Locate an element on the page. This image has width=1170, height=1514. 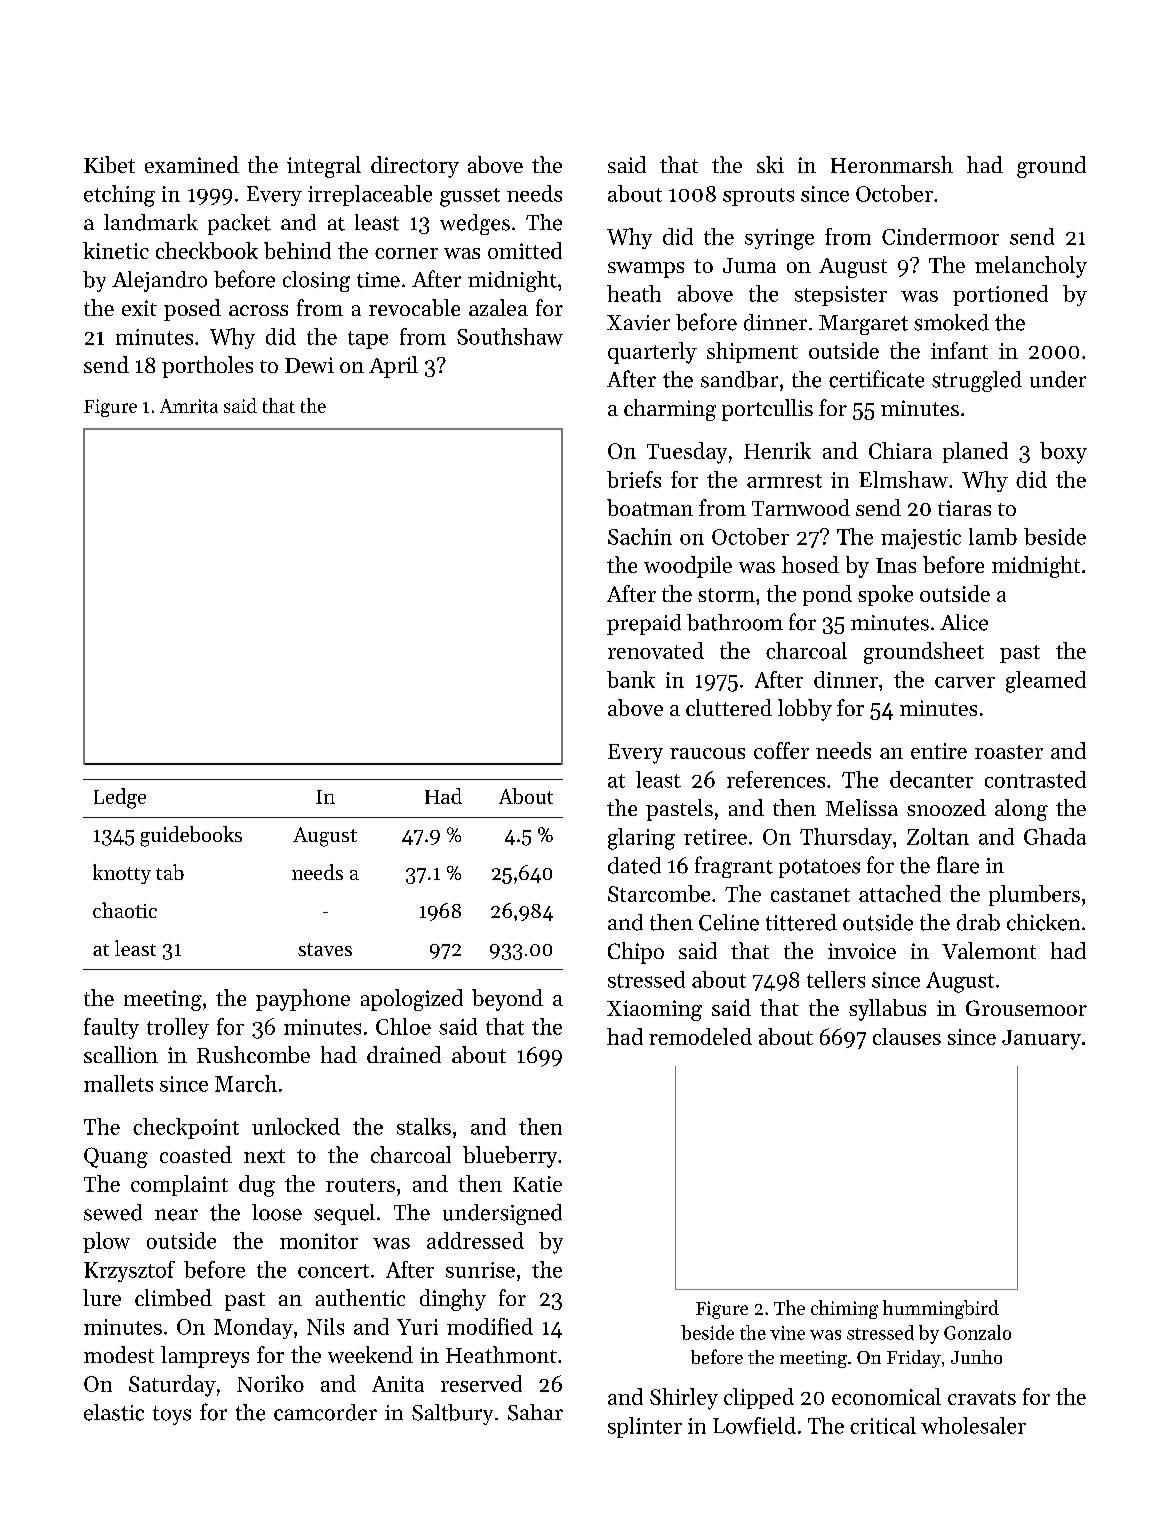
lamb is located at coordinates (993, 536).
